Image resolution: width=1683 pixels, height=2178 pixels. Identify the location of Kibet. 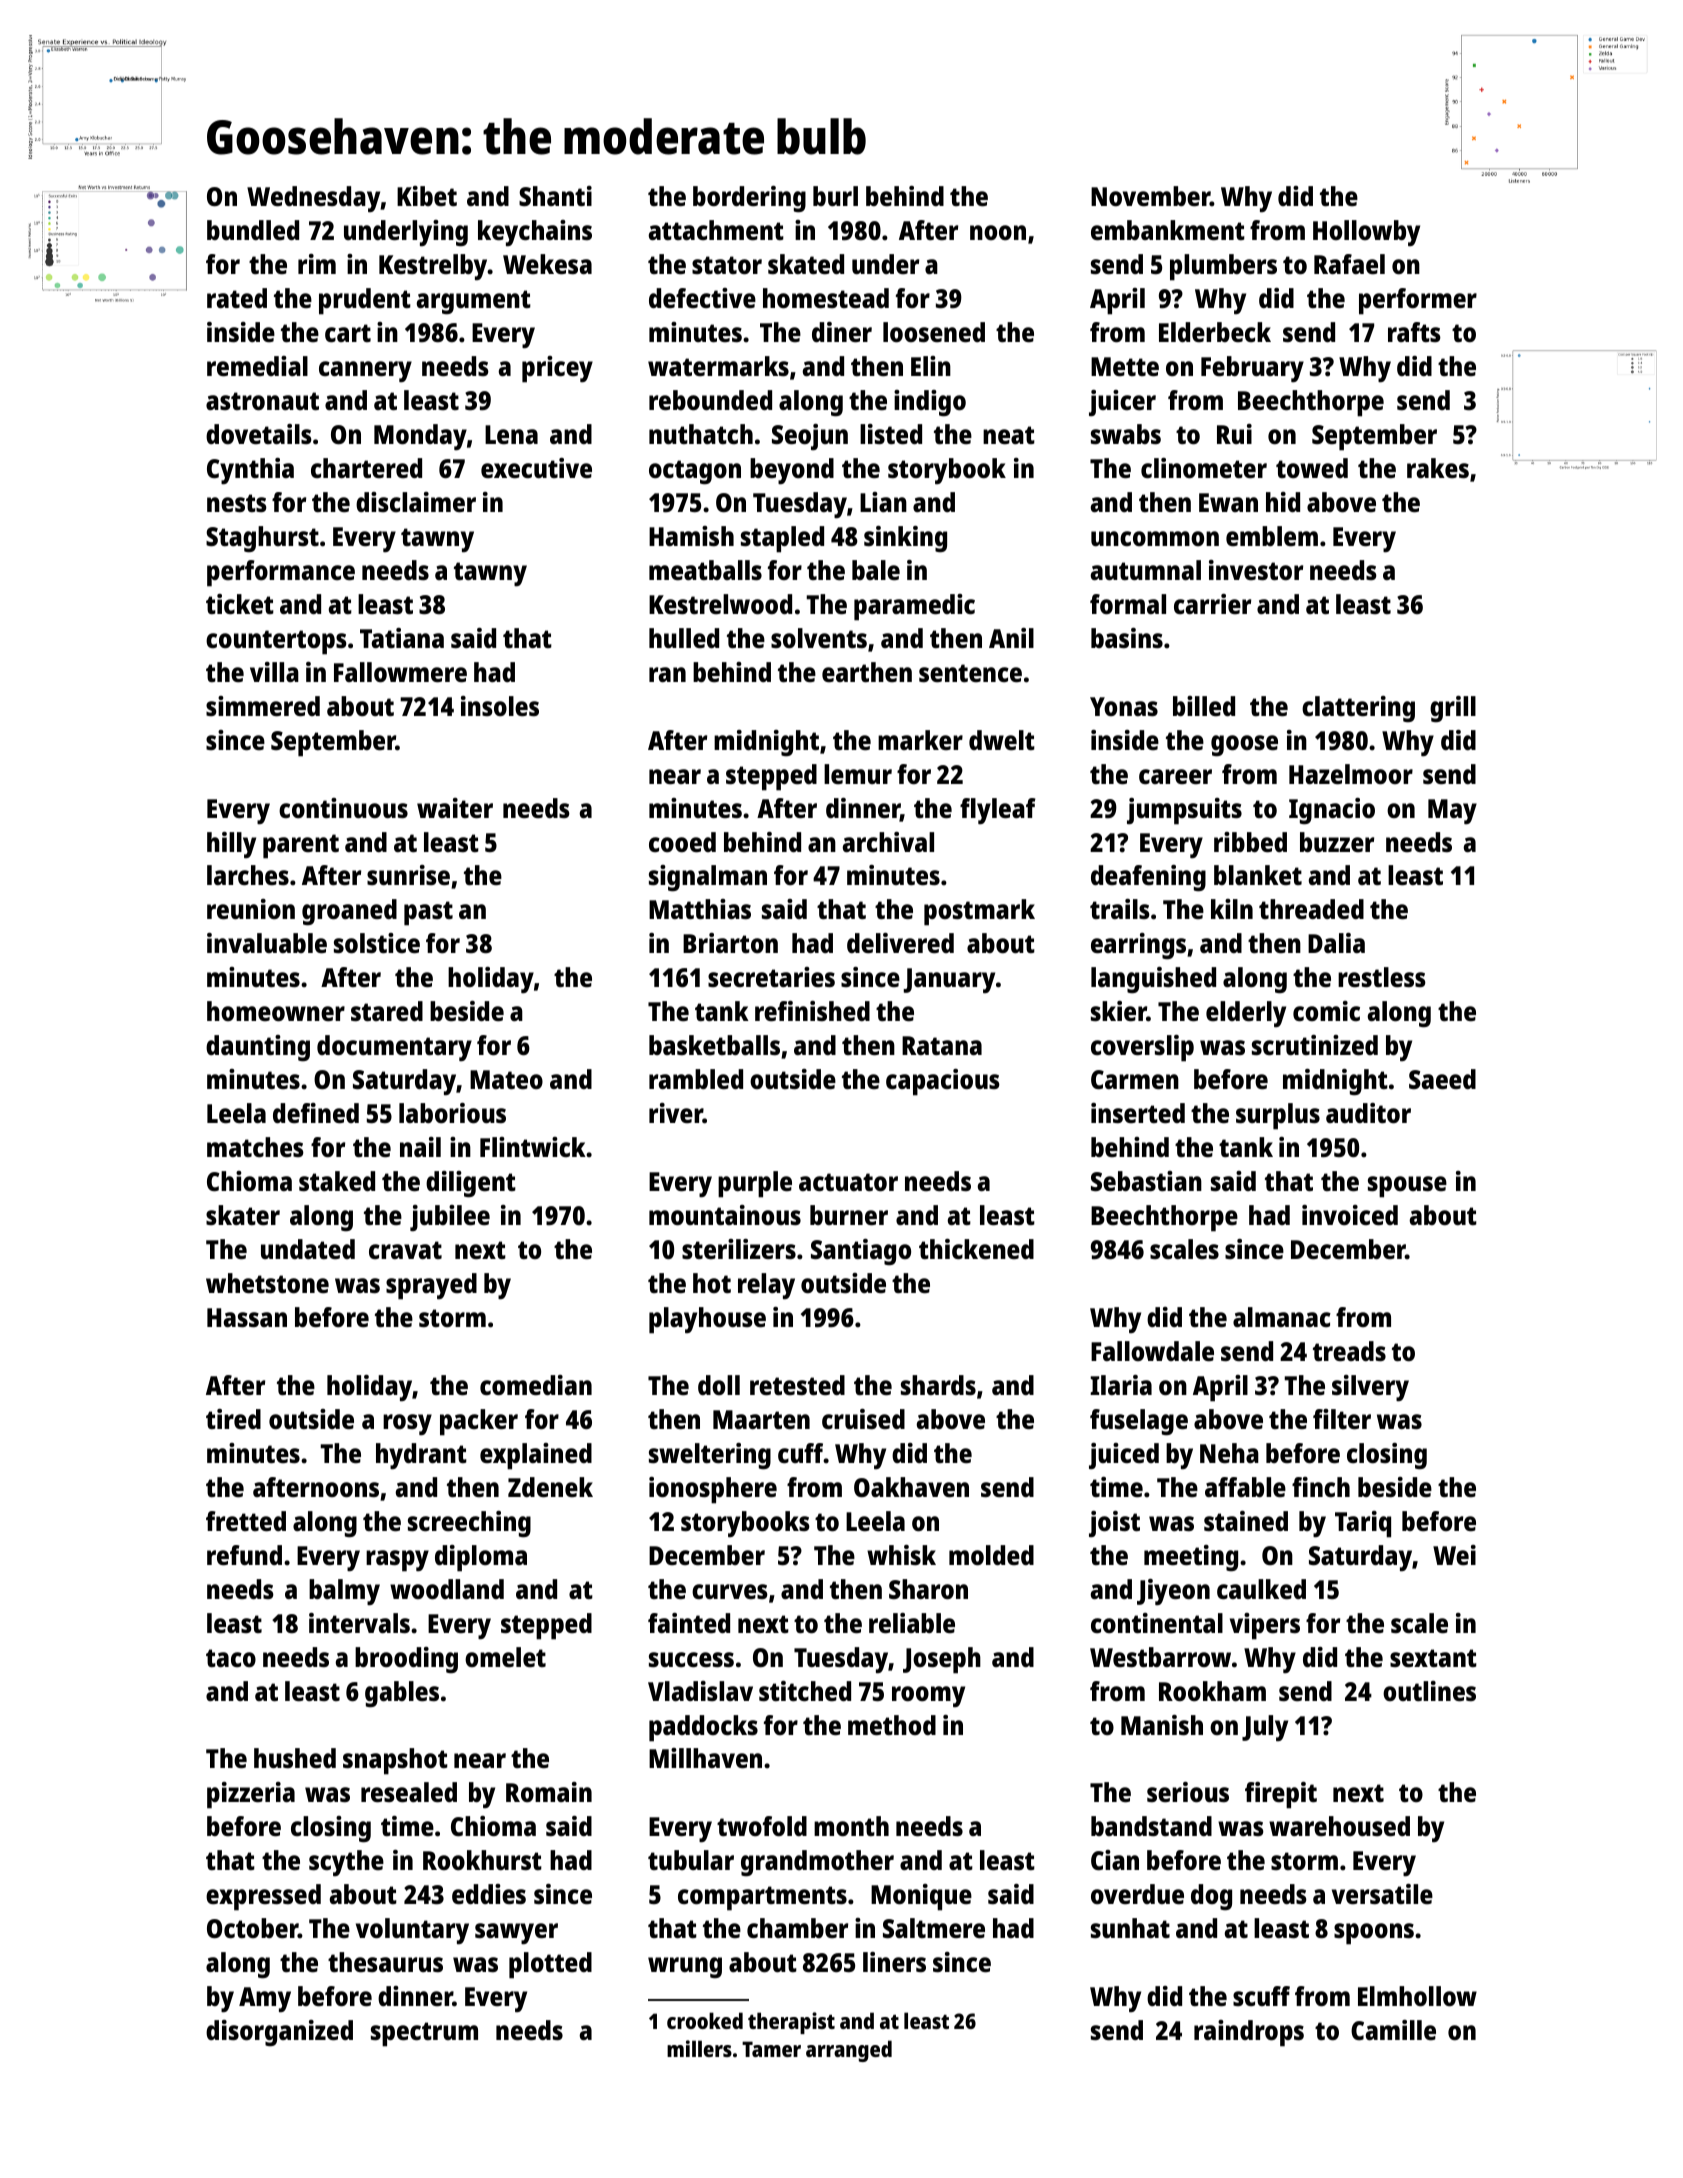
(427, 196).
